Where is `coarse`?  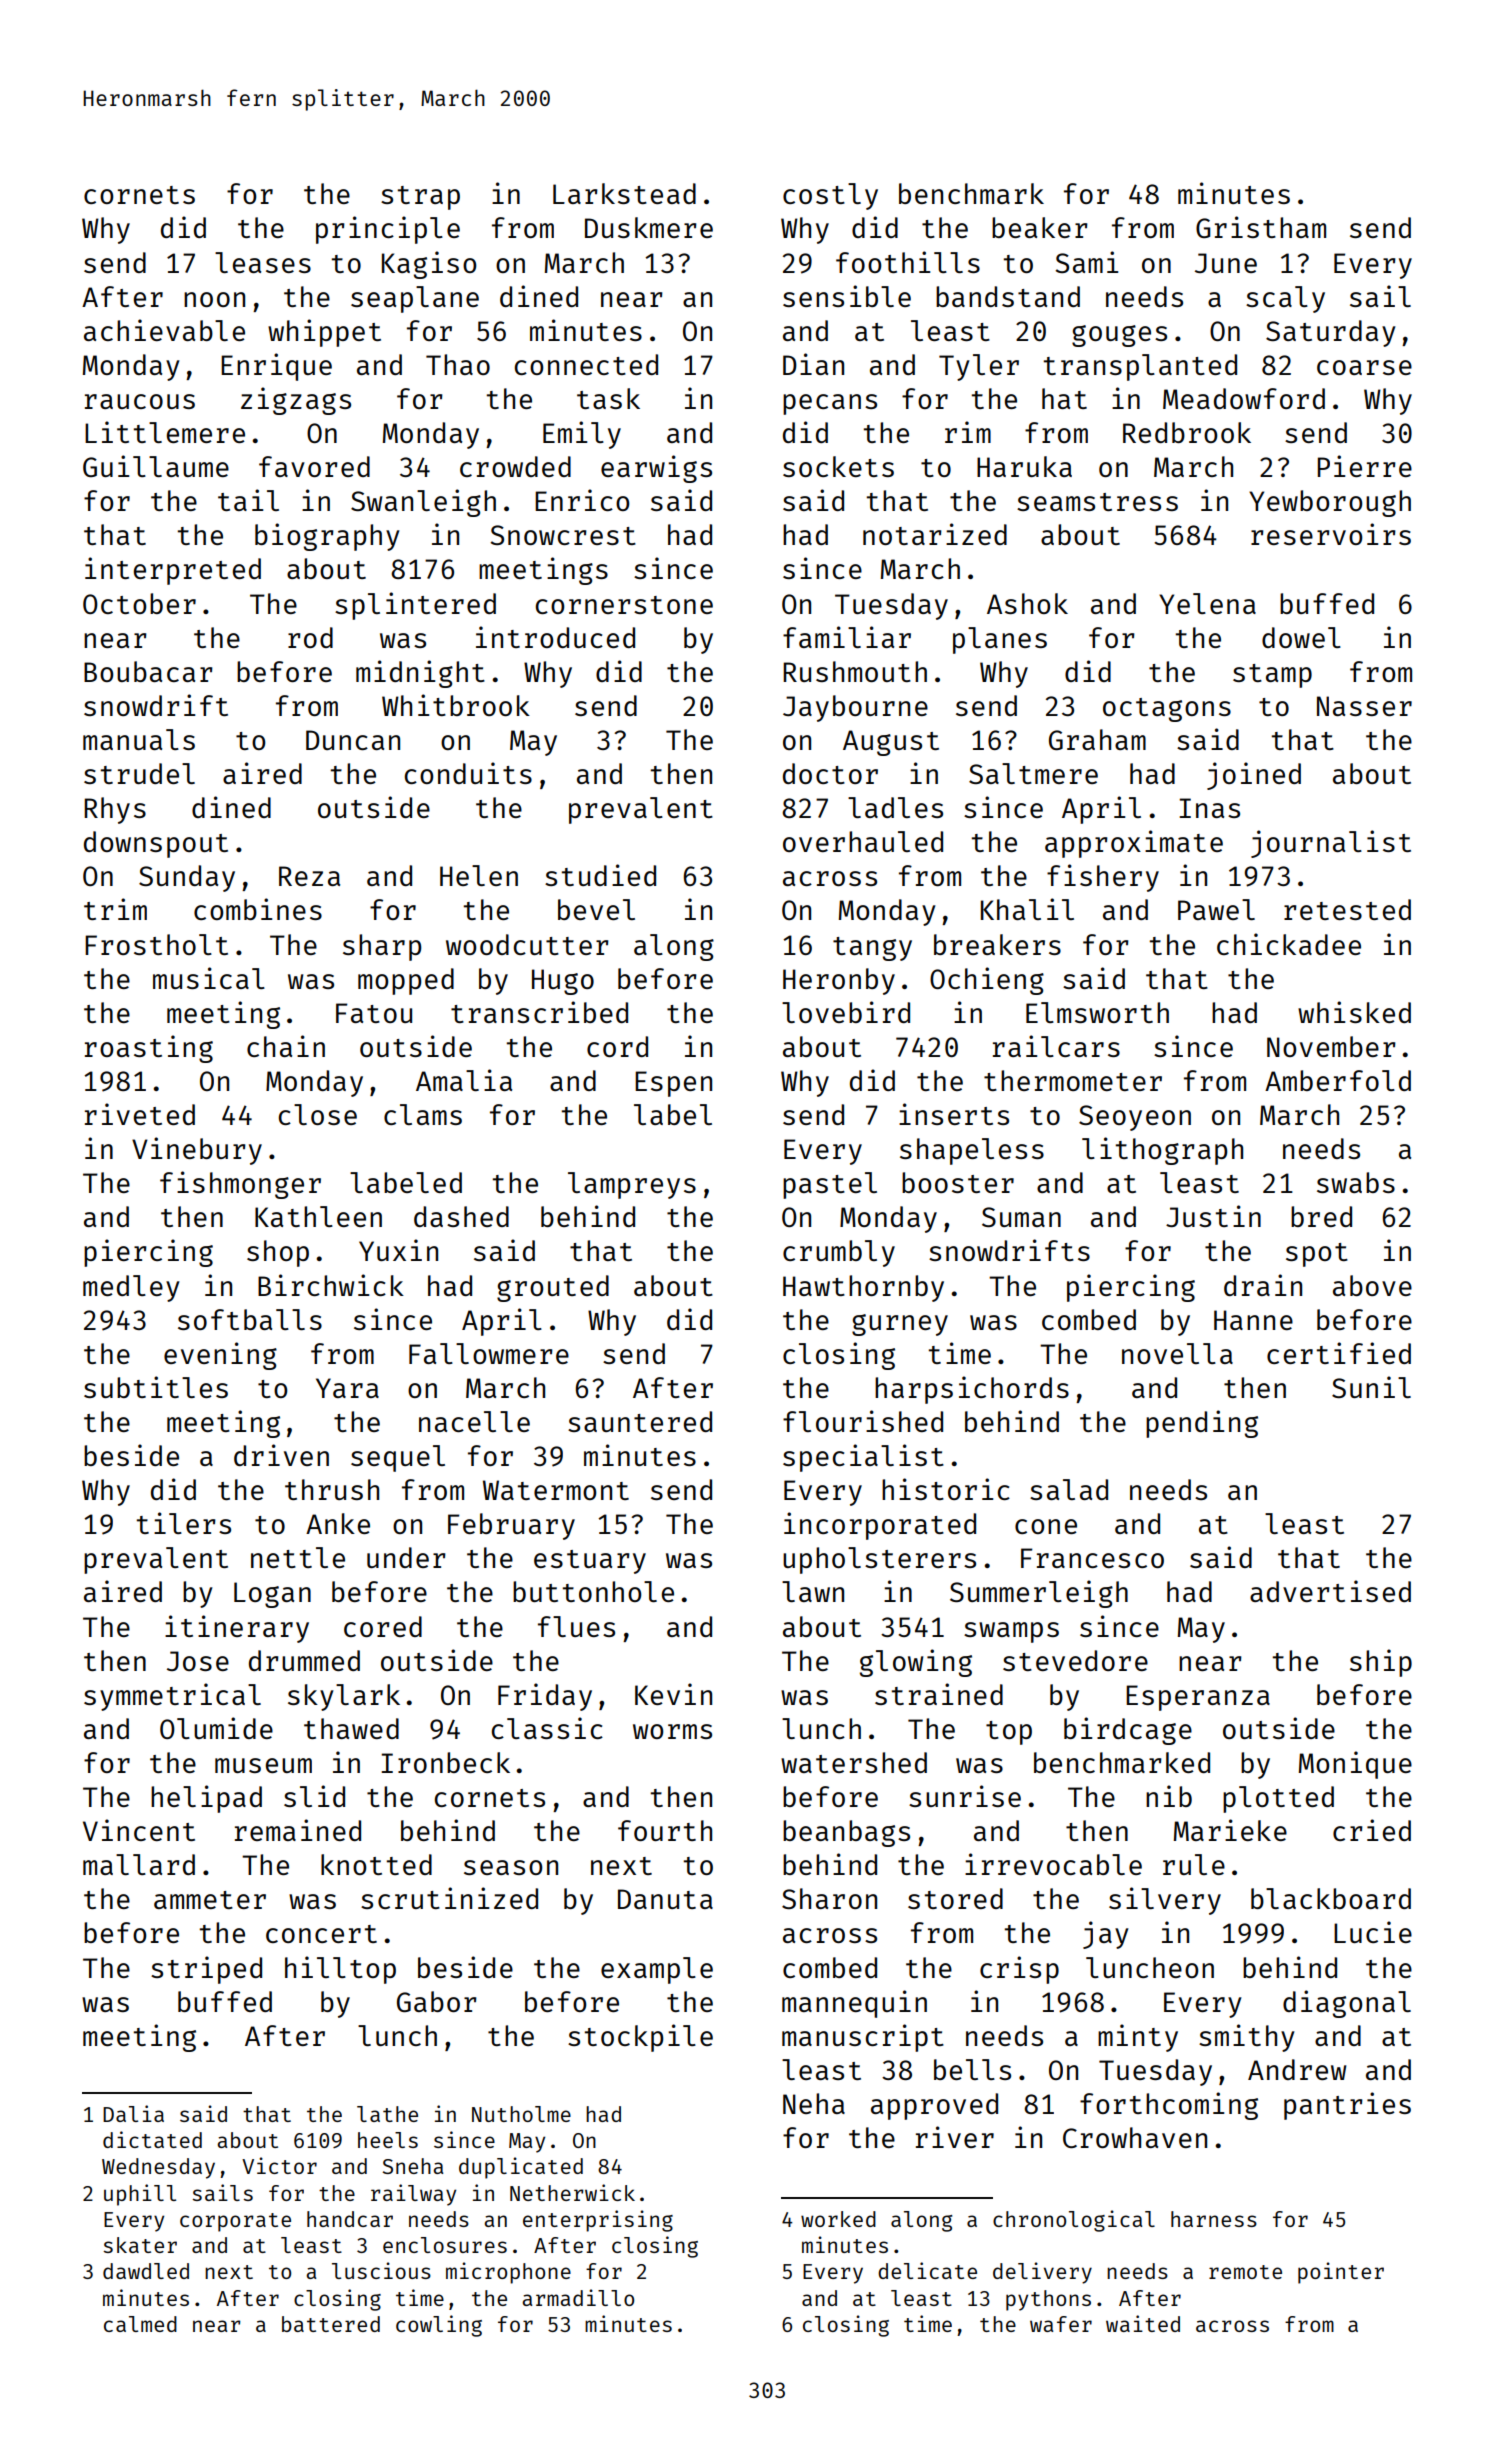
coarse is located at coordinates (1364, 367).
